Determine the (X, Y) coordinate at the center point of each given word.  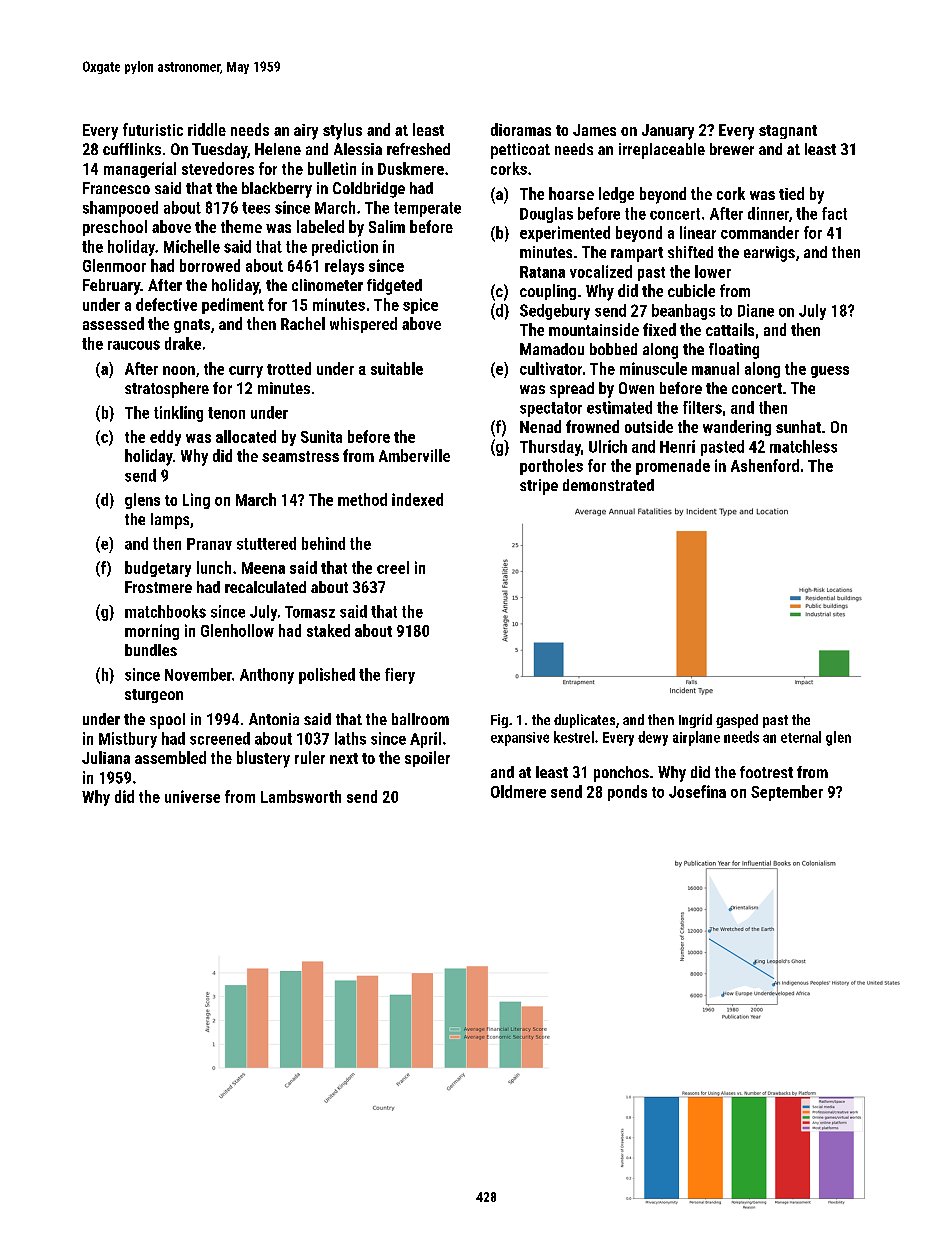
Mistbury (128, 740)
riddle (207, 129)
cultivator (551, 368)
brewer (732, 149)
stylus (342, 131)
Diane (756, 310)
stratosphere (167, 390)
